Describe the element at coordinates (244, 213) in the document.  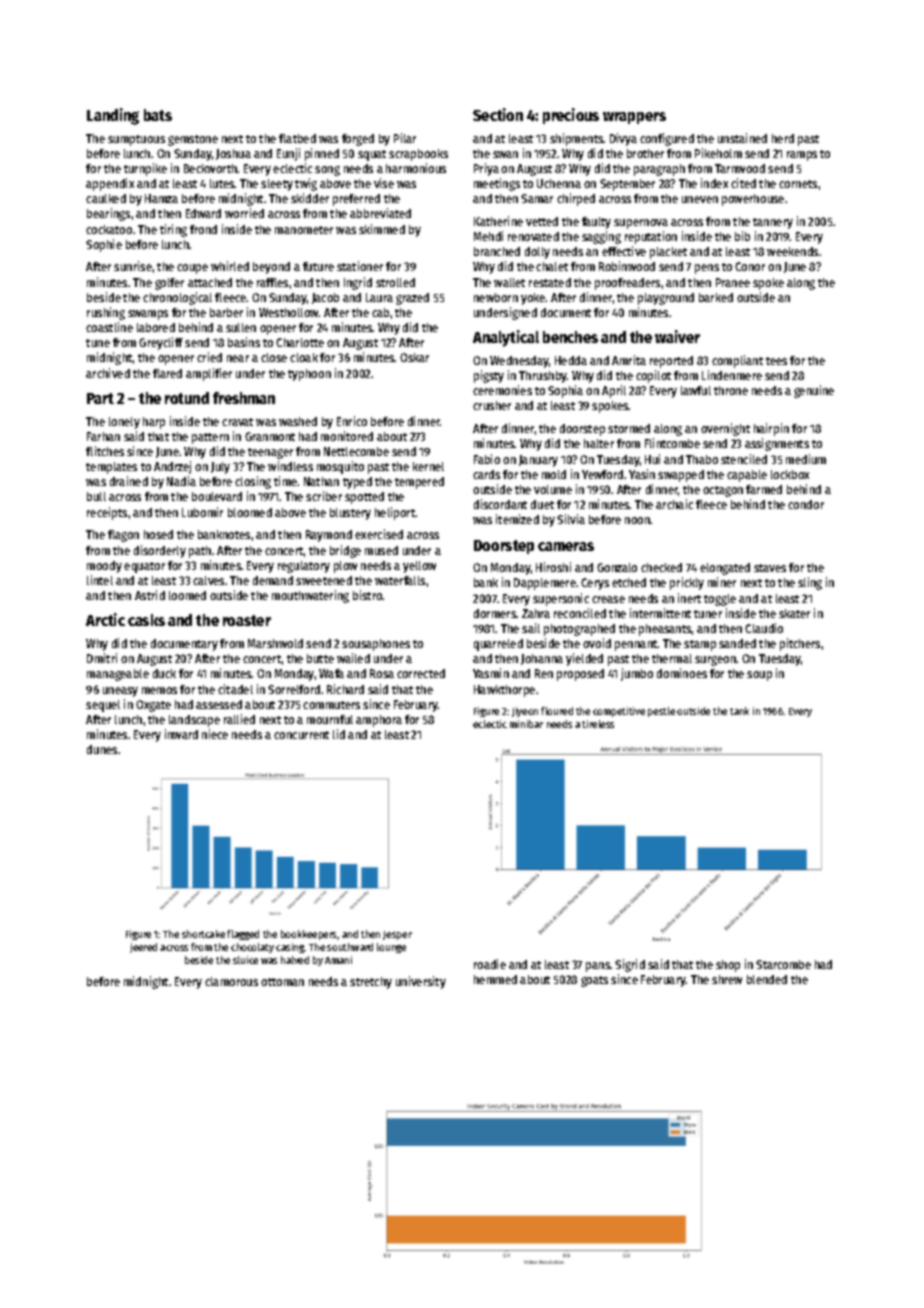
I see `worried` at that location.
